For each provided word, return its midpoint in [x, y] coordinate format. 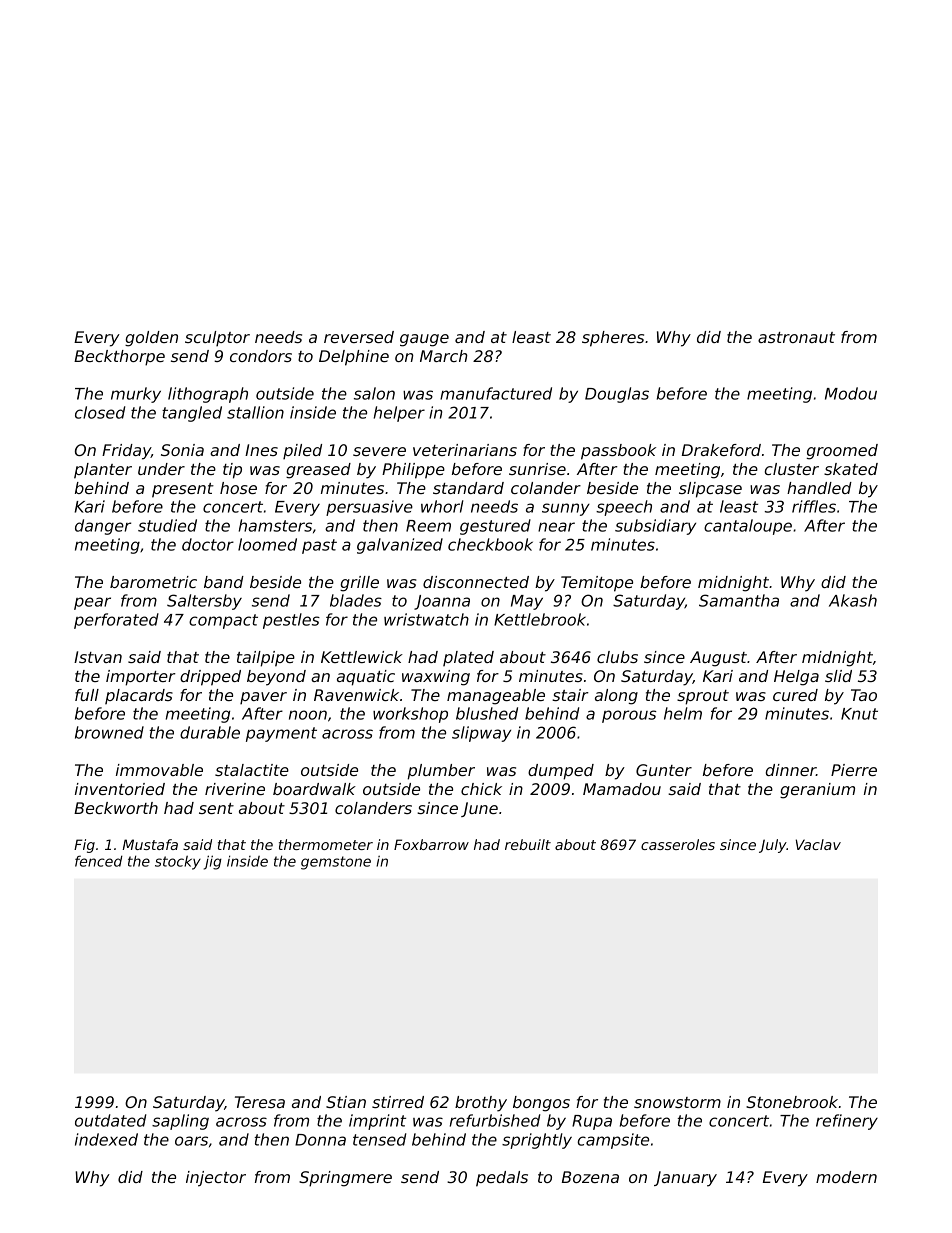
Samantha [739, 600]
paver [263, 698]
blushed [487, 713]
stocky [178, 863]
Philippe [413, 471]
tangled [192, 414]
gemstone [336, 863]
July [773, 846]
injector [216, 1179]
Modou [851, 393]
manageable [496, 697]
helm [683, 713]
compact [223, 621]
